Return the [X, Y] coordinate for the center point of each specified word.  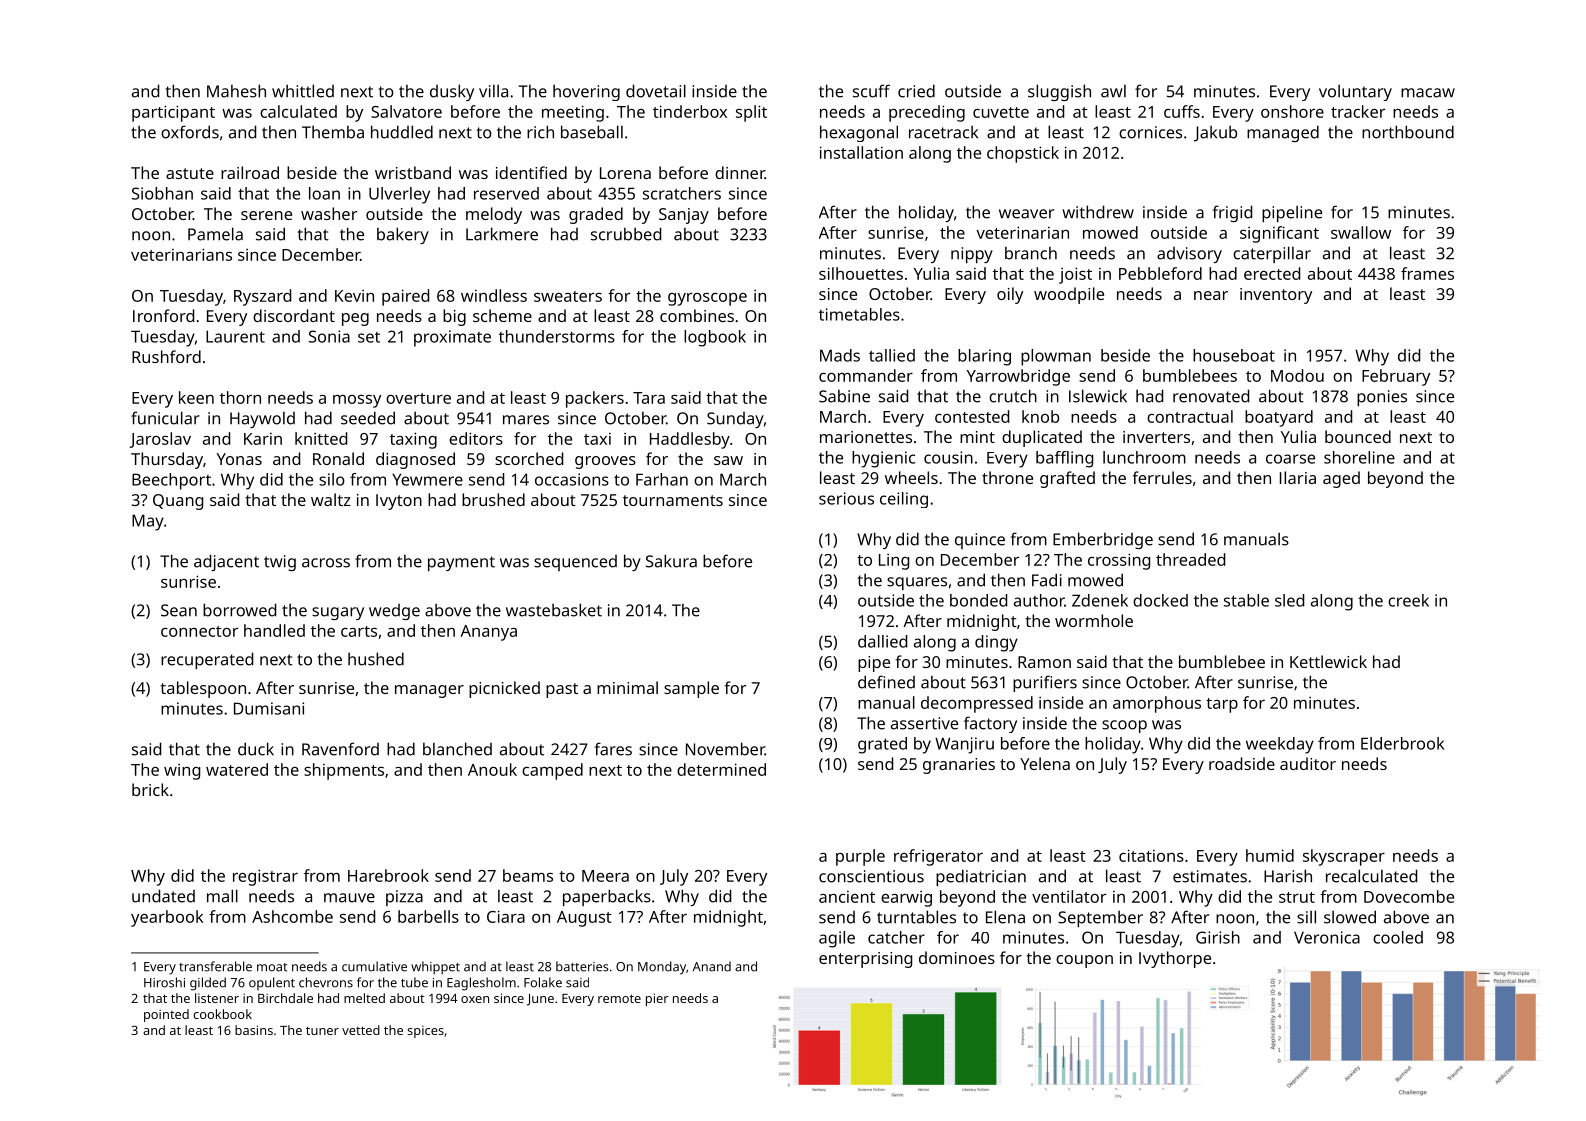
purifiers [1045, 683]
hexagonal [859, 133]
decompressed [977, 704]
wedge [394, 612]
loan [324, 193]
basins [254, 1030]
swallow [1361, 232]
